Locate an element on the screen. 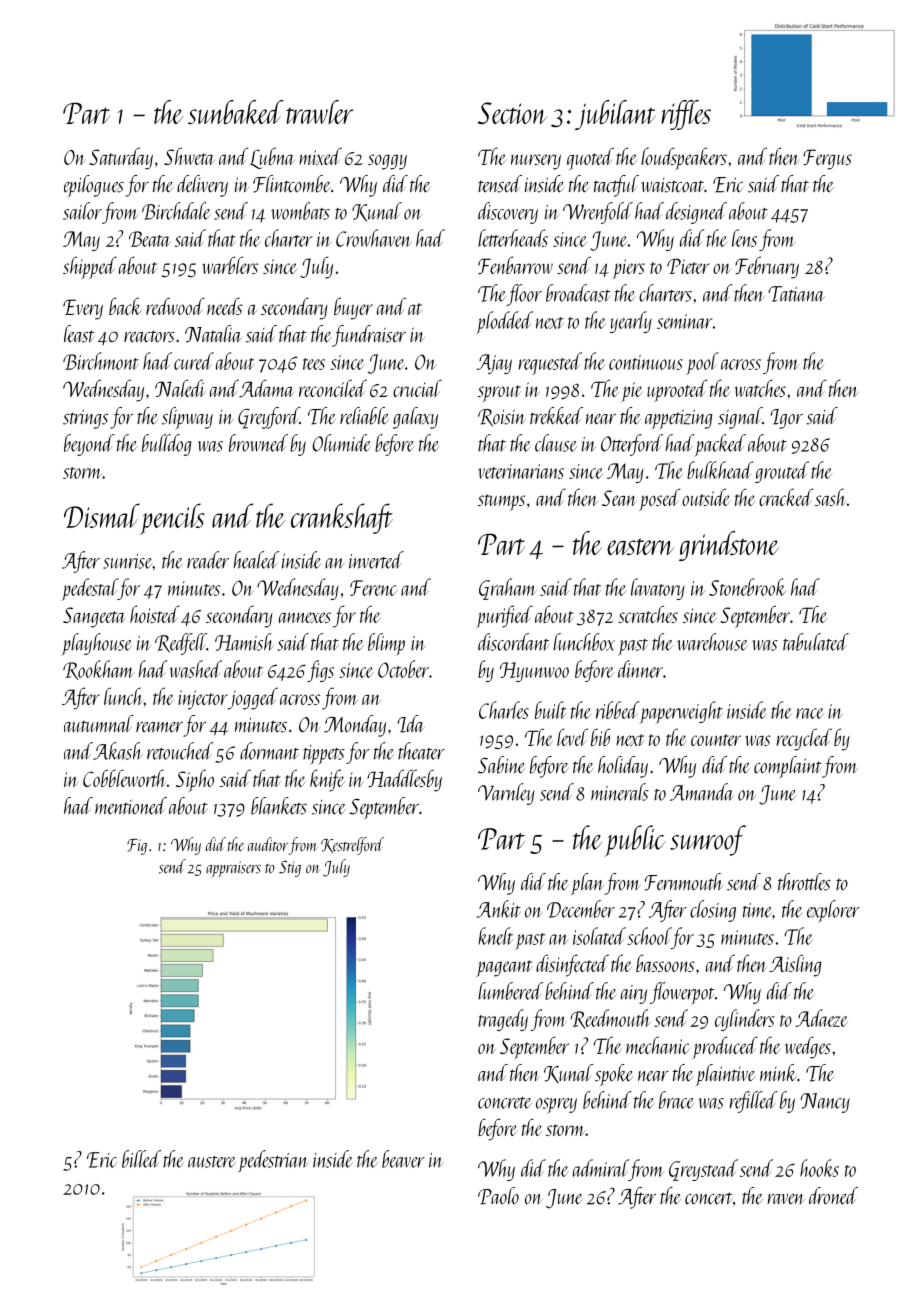  plaintive is located at coordinates (725, 1075).
